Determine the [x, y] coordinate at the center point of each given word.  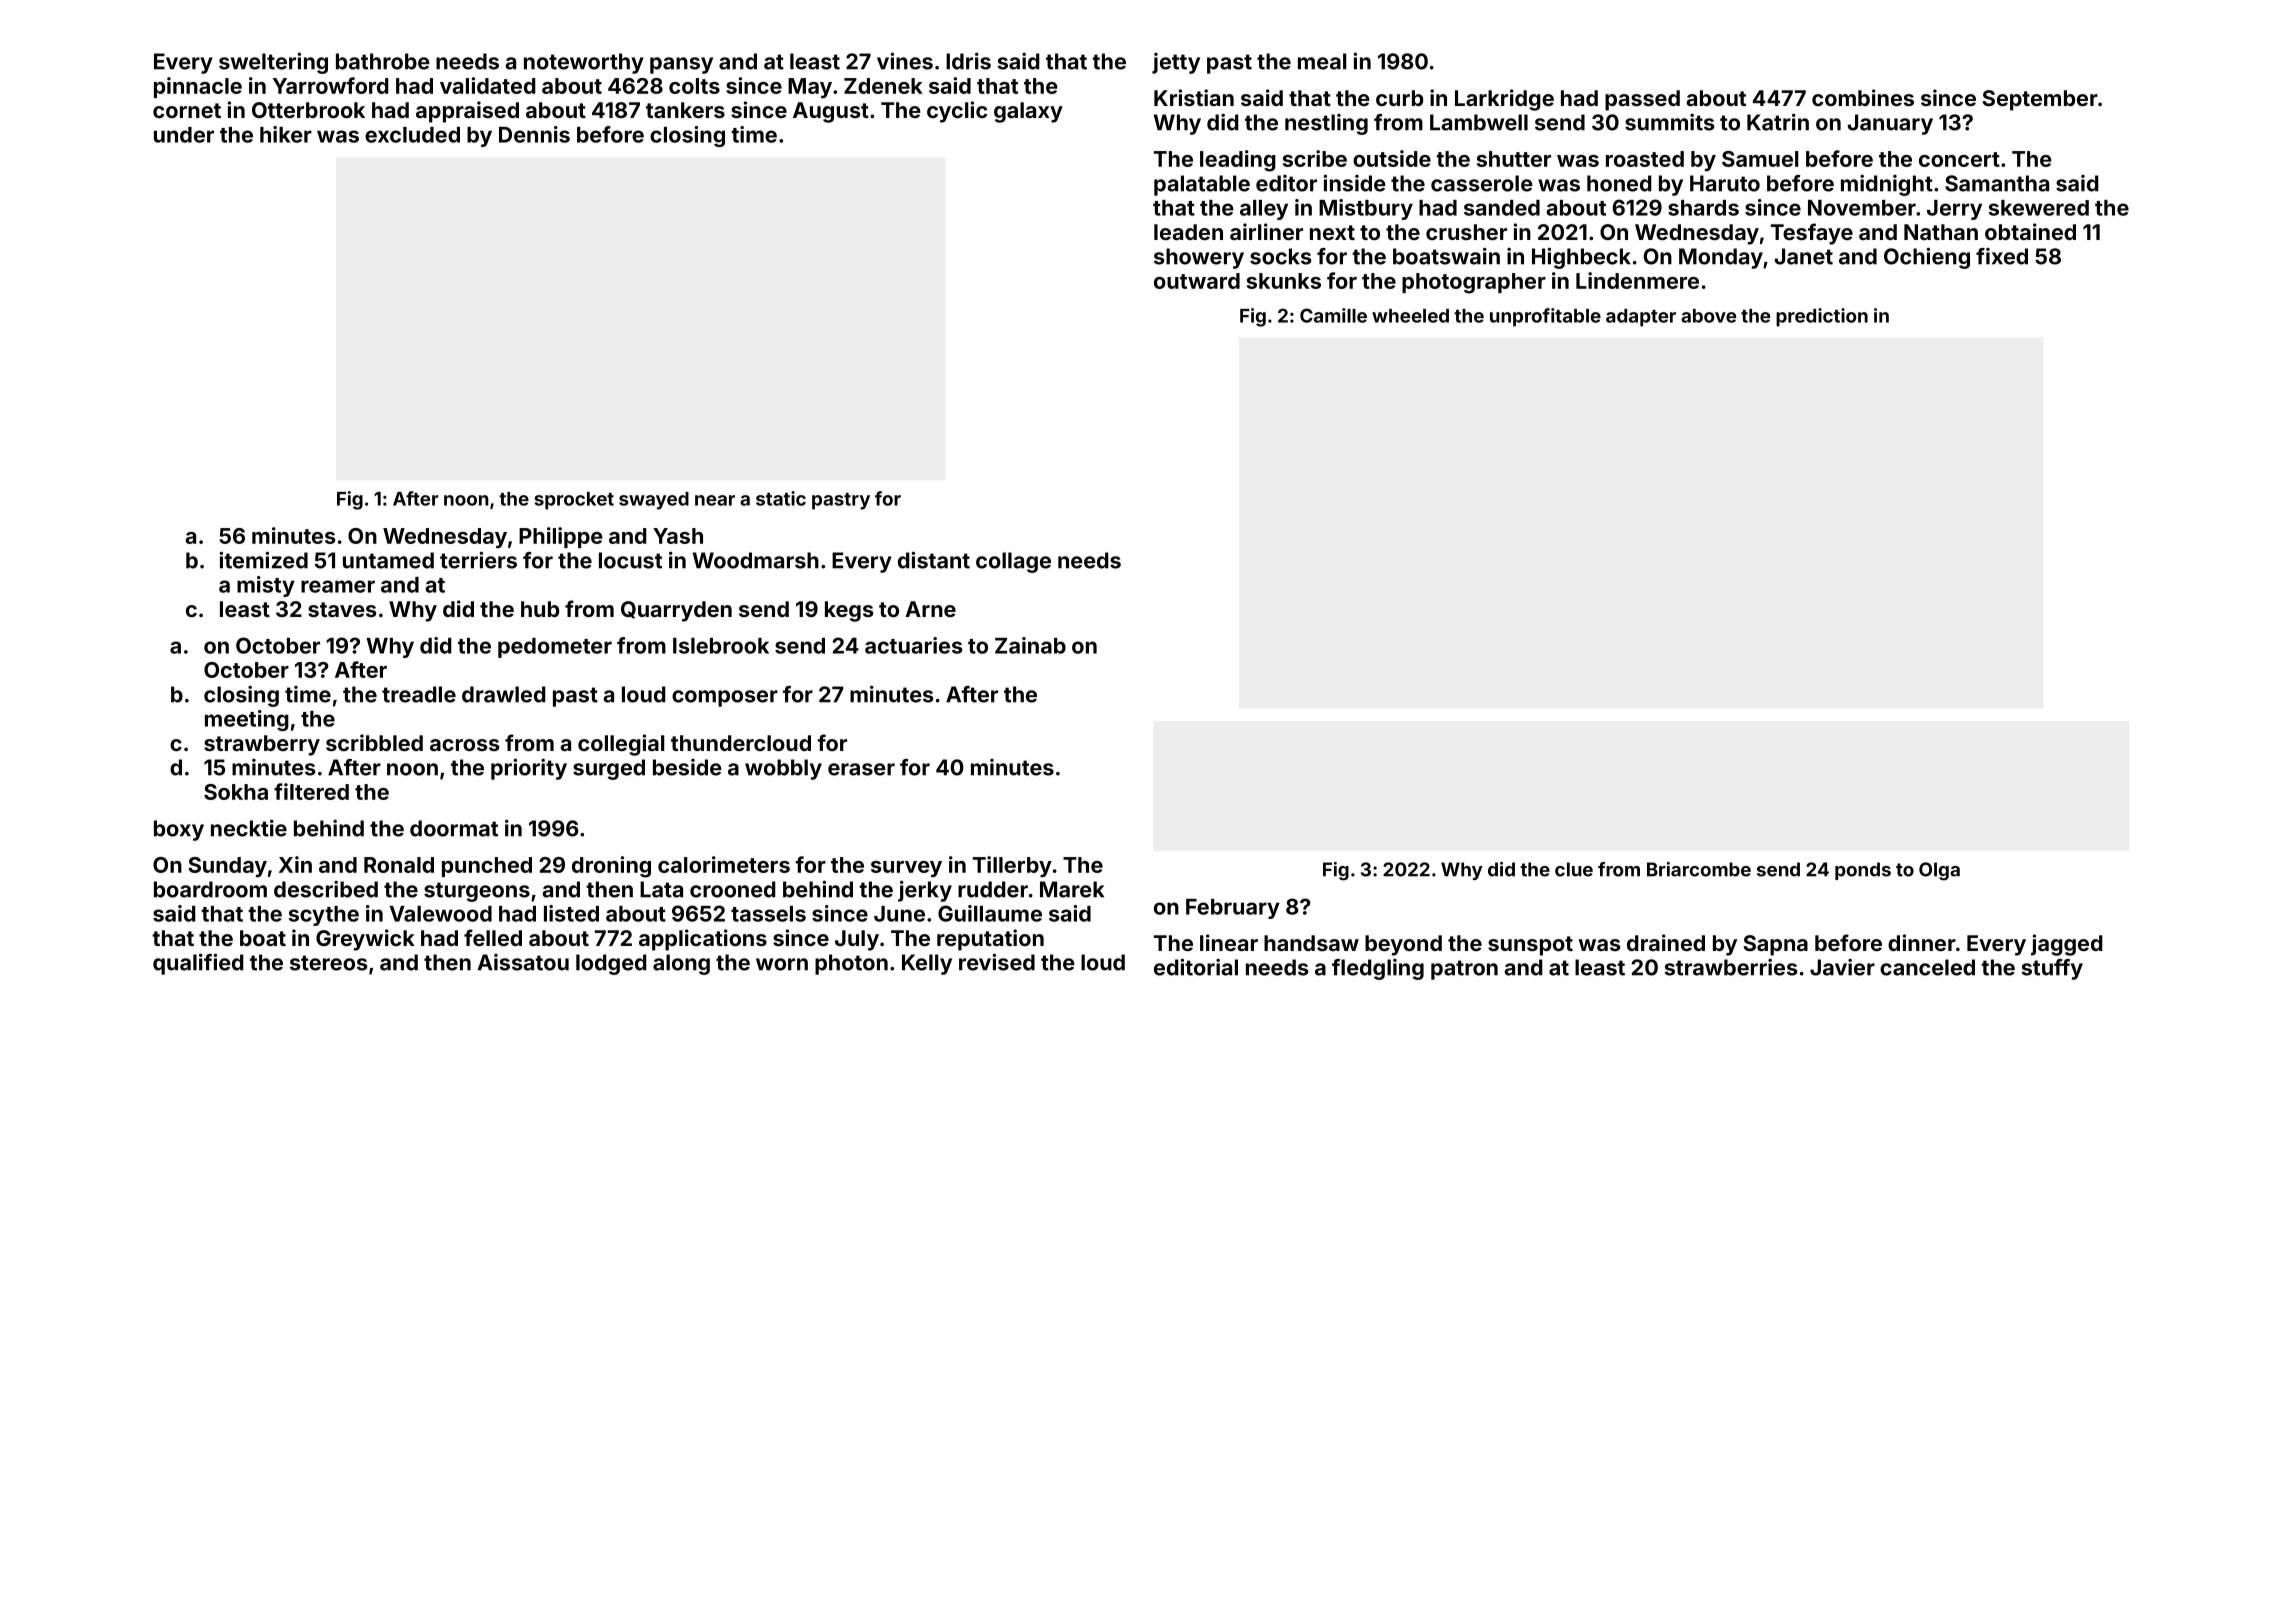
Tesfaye [1812, 234]
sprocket [574, 501]
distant [934, 560]
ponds [1863, 871]
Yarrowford [331, 85]
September [2040, 100]
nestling [1326, 124]
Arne [930, 609]
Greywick [365, 940]
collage [1013, 562]
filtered [311, 791]
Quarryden [676, 611]
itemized [263, 560]
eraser [861, 769]
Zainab [1030, 645]
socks [1281, 256]
